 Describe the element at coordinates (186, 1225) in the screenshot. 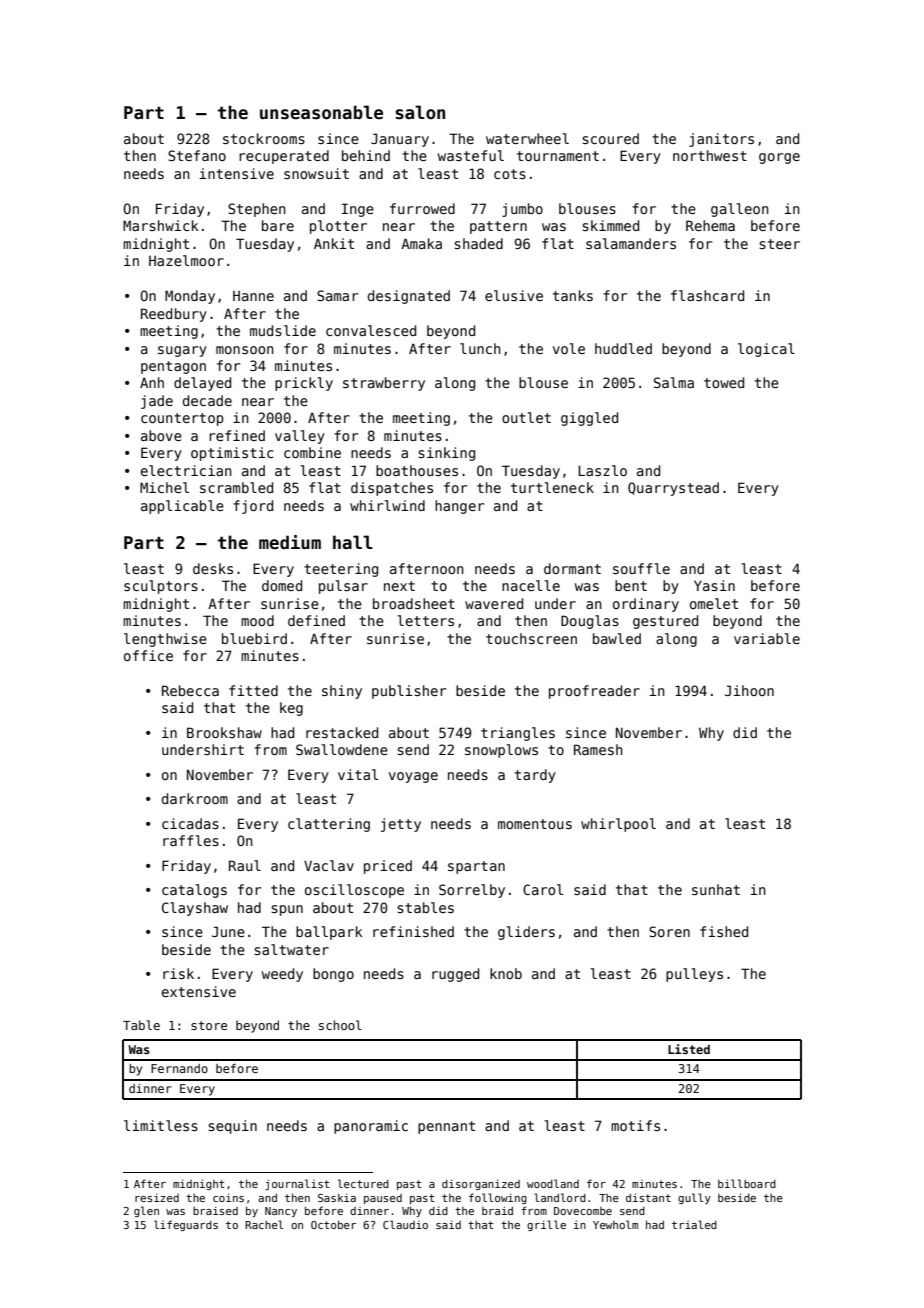

I see `lifeguards` at that location.
